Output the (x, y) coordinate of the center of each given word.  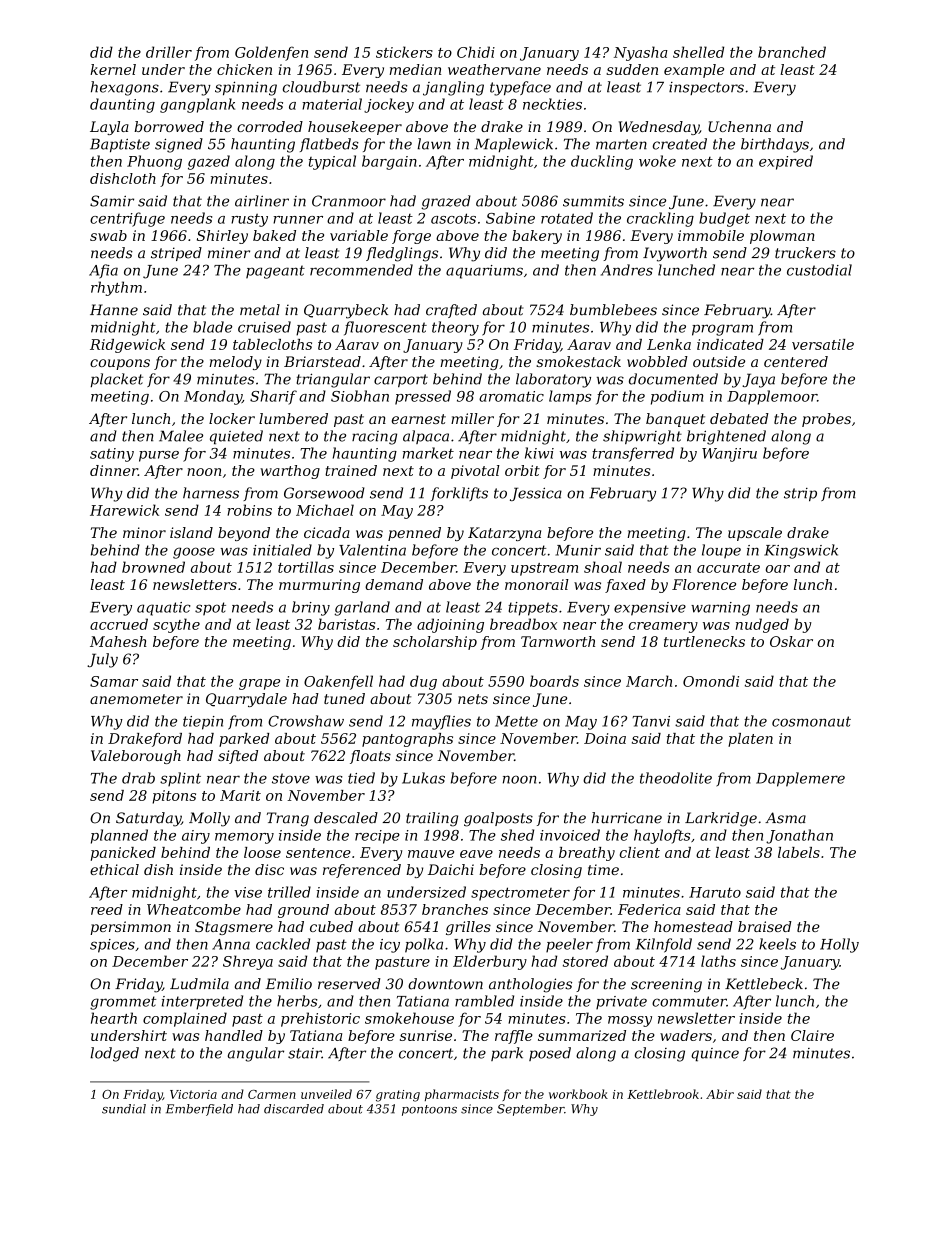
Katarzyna (504, 534)
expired (786, 162)
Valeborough (136, 757)
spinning (246, 88)
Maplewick (514, 145)
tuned (344, 698)
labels (799, 852)
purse (159, 456)
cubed (331, 926)
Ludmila (199, 984)
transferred (633, 454)
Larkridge (721, 819)
